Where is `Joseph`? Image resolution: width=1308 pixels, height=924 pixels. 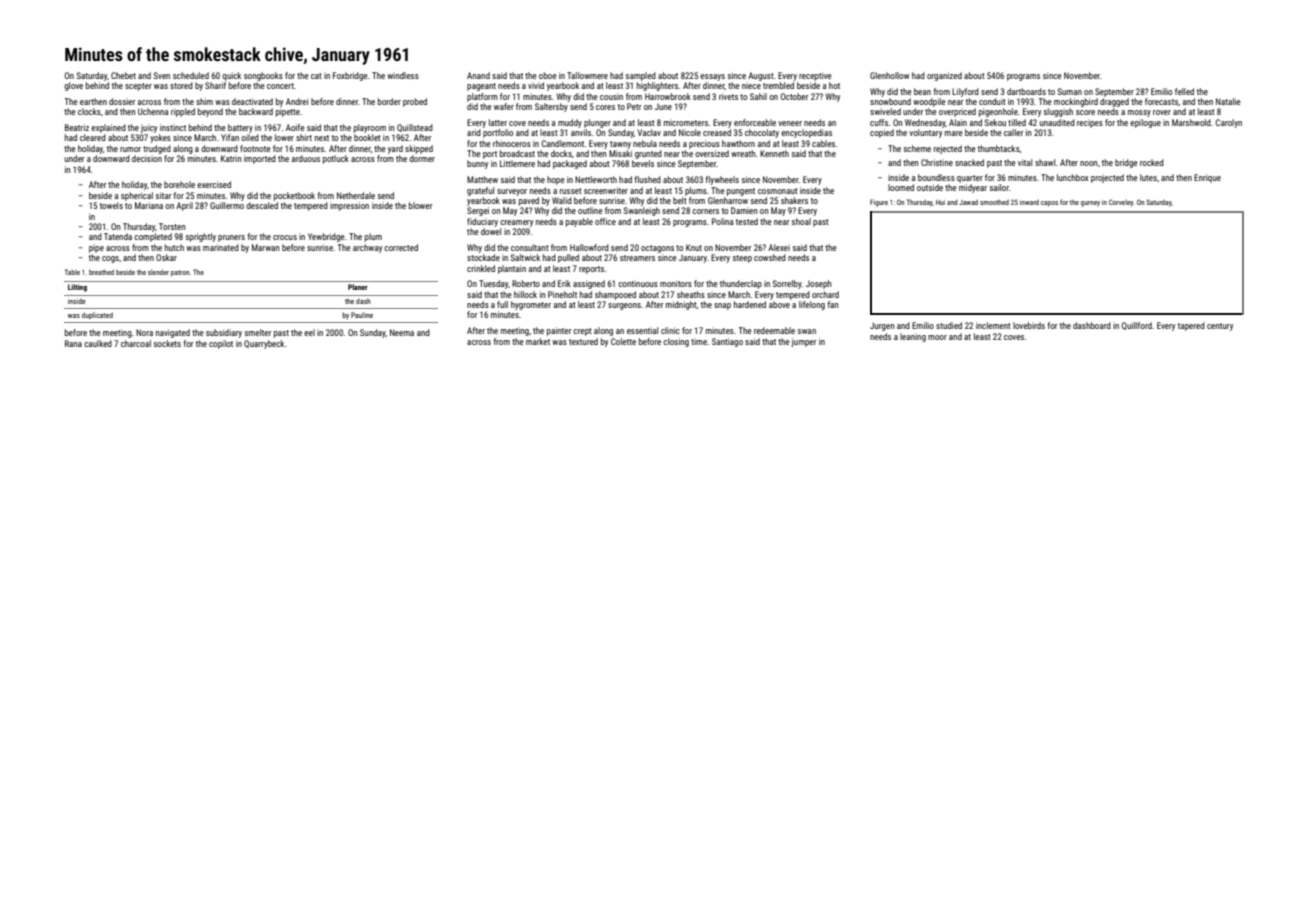 Joseph is located at coordinates (818, 284).
